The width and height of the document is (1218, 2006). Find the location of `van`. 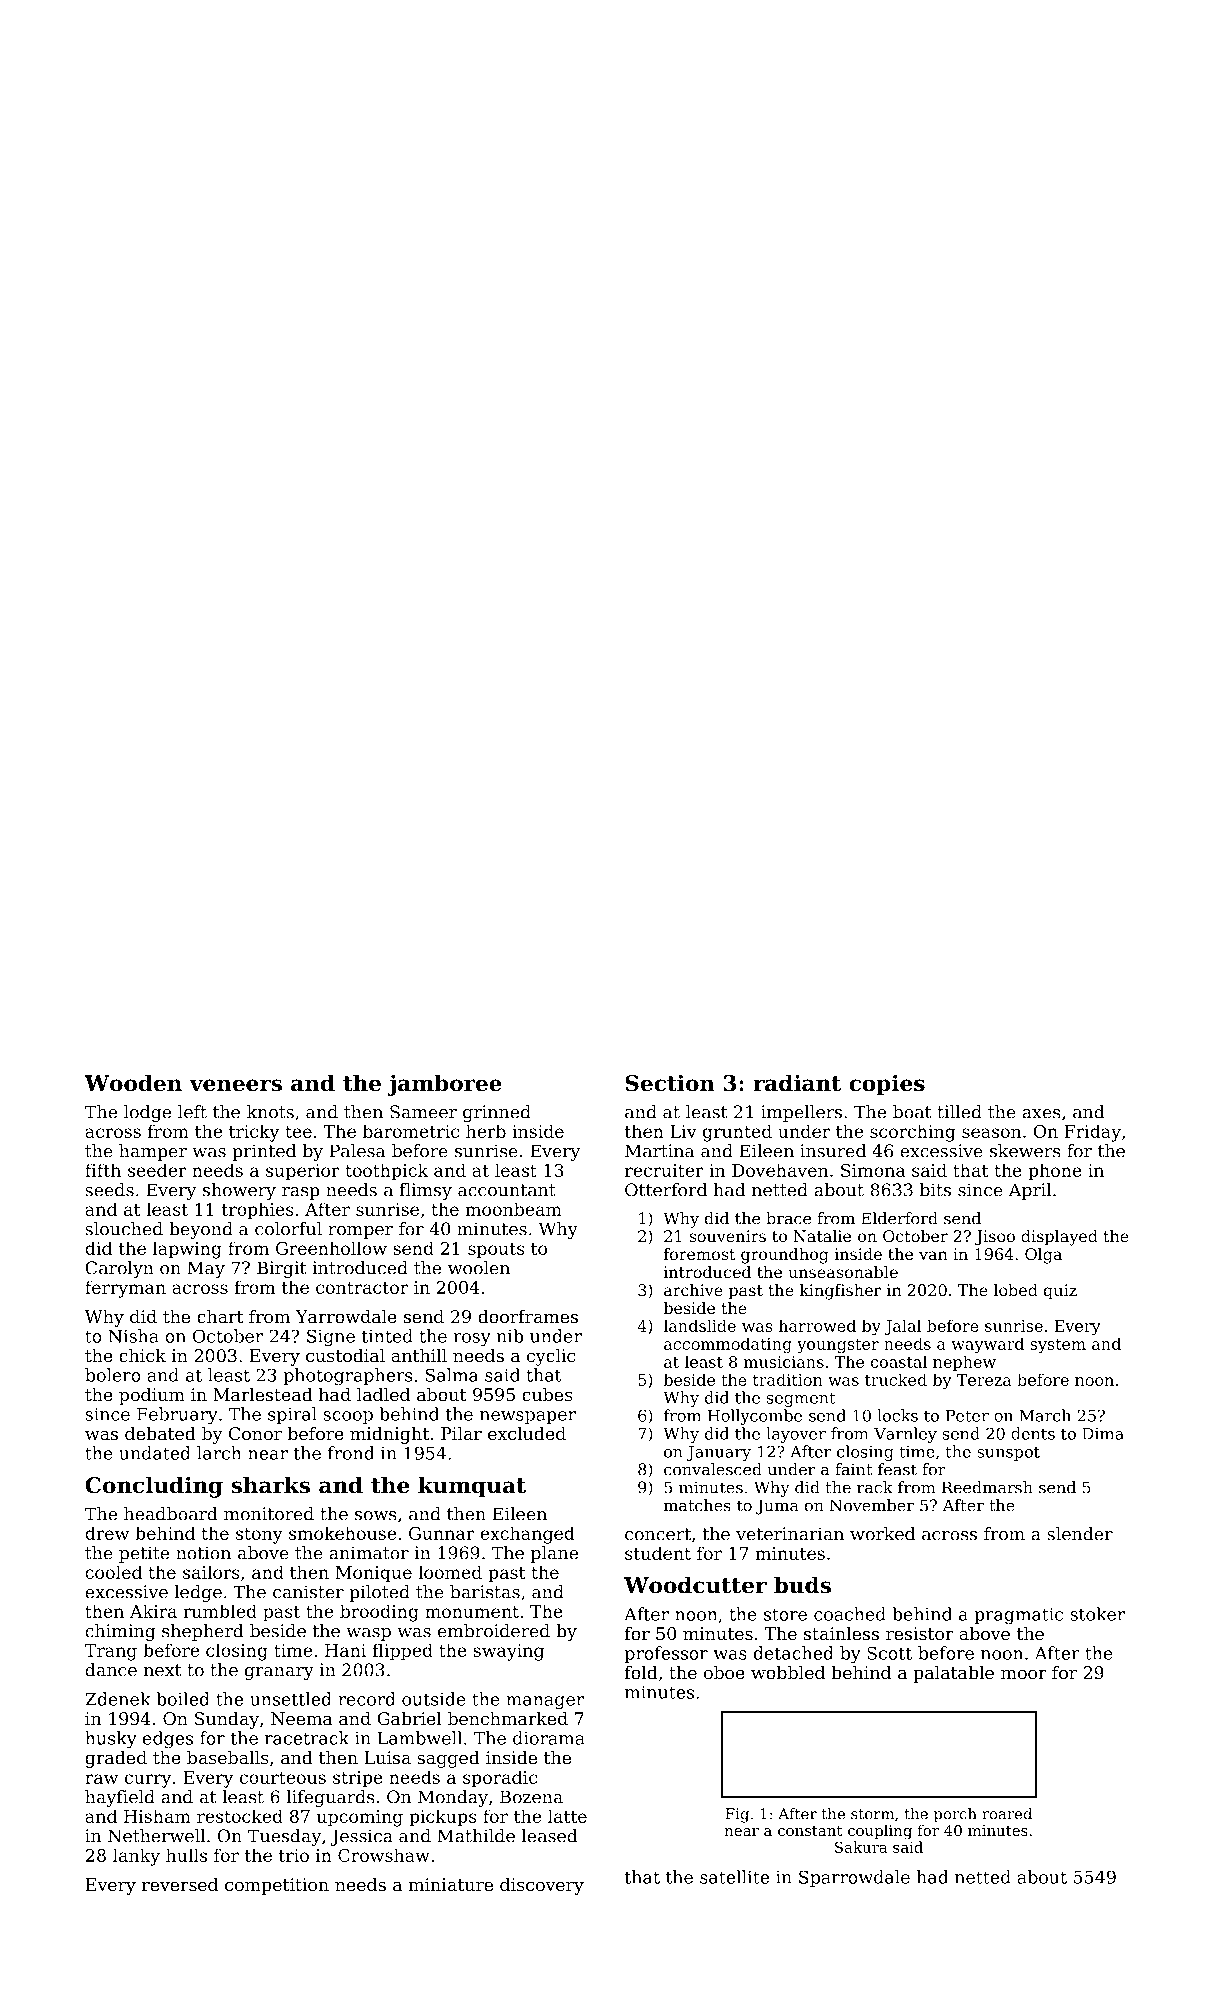

van is located at coordinates (933, 1255).
